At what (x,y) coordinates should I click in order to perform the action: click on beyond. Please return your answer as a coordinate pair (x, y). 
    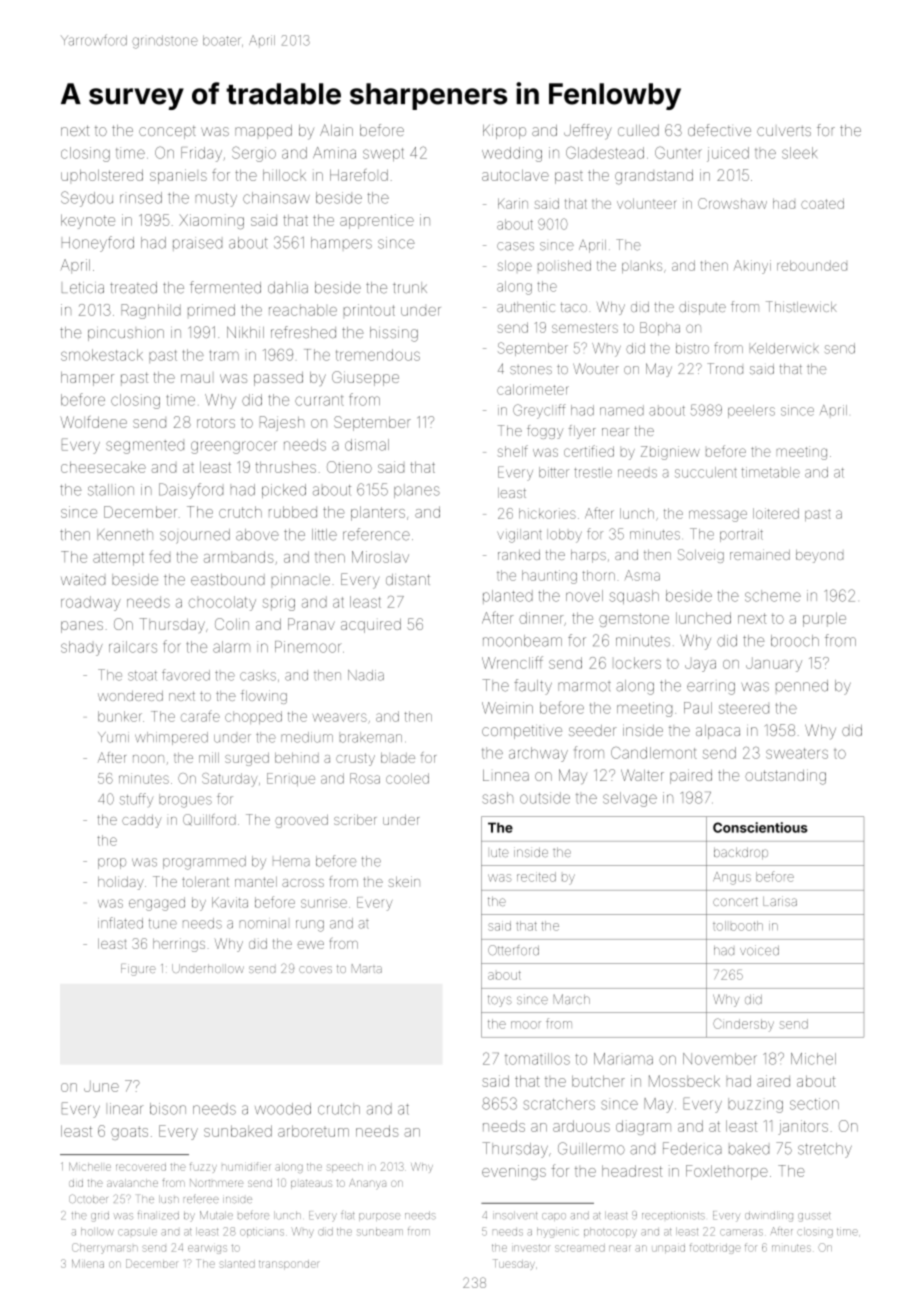
    Looking at the image, I should click on (819, 556).
